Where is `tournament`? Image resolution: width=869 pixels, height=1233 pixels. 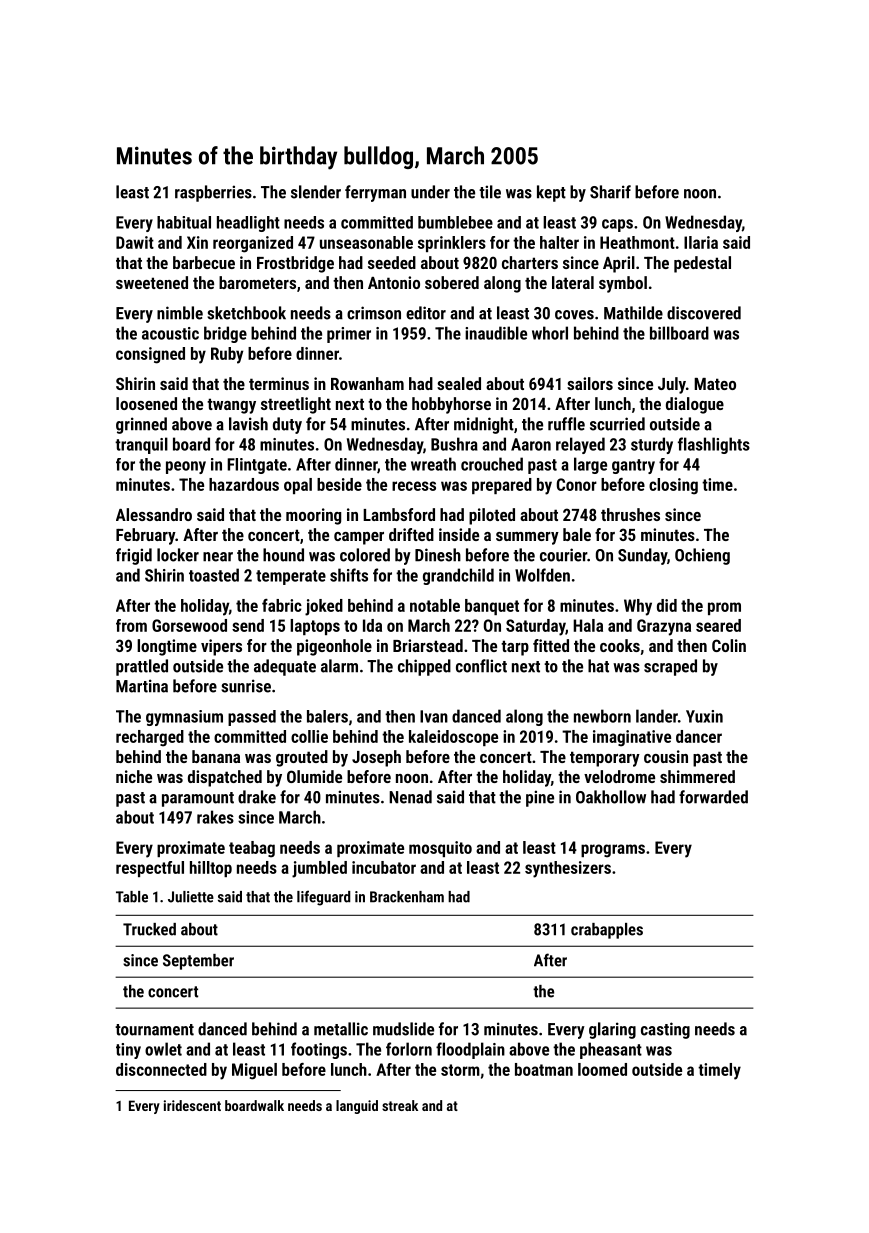 tournament is located at coordinates (154, 1030).
